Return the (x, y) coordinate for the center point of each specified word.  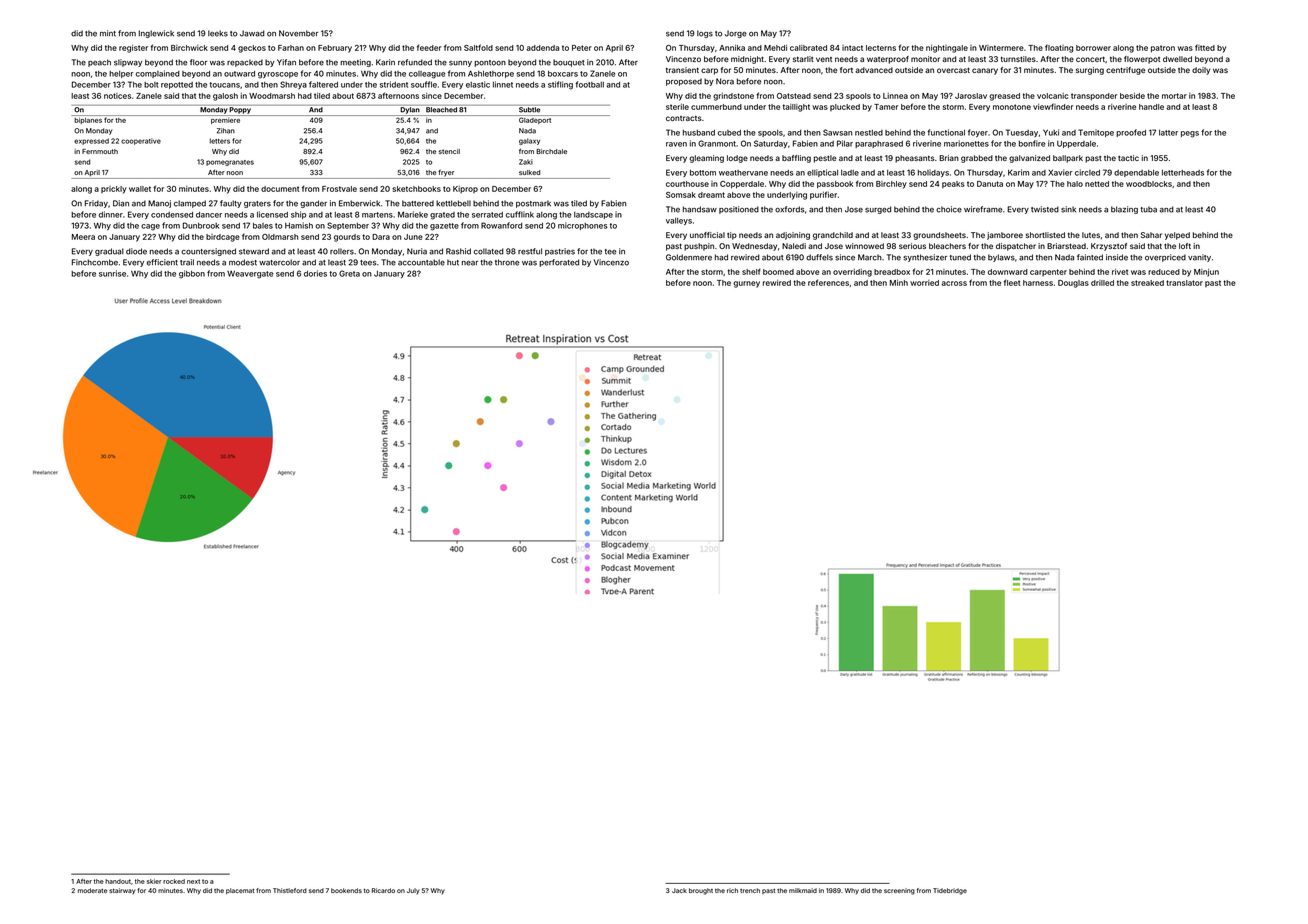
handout (118, 881)
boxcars (563, 74)
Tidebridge (950, 891)
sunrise (112, 273)
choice (949, 209)
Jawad (252, 33)
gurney (746, 284)
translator (1184, 283)
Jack (679, 890)
